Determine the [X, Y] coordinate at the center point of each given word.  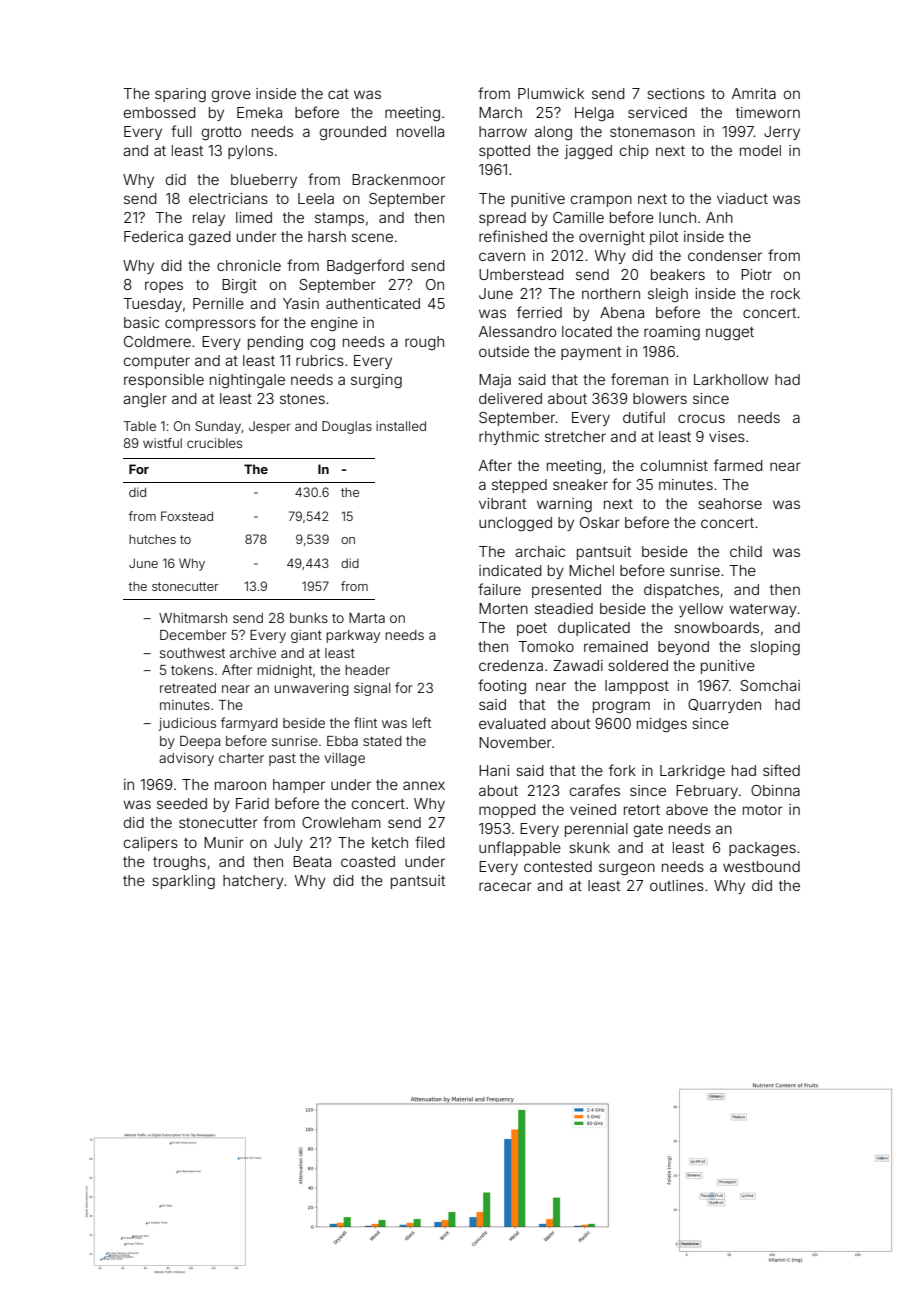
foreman [639, 379]
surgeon [627, 869]
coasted [368, 861]
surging [376, 381]
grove [231, 96]
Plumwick [551, 93]
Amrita [754, 93]
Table [139, 426]
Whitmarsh [193, 618]
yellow [701, 610]
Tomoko [546, 646]
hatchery [253, 882]
